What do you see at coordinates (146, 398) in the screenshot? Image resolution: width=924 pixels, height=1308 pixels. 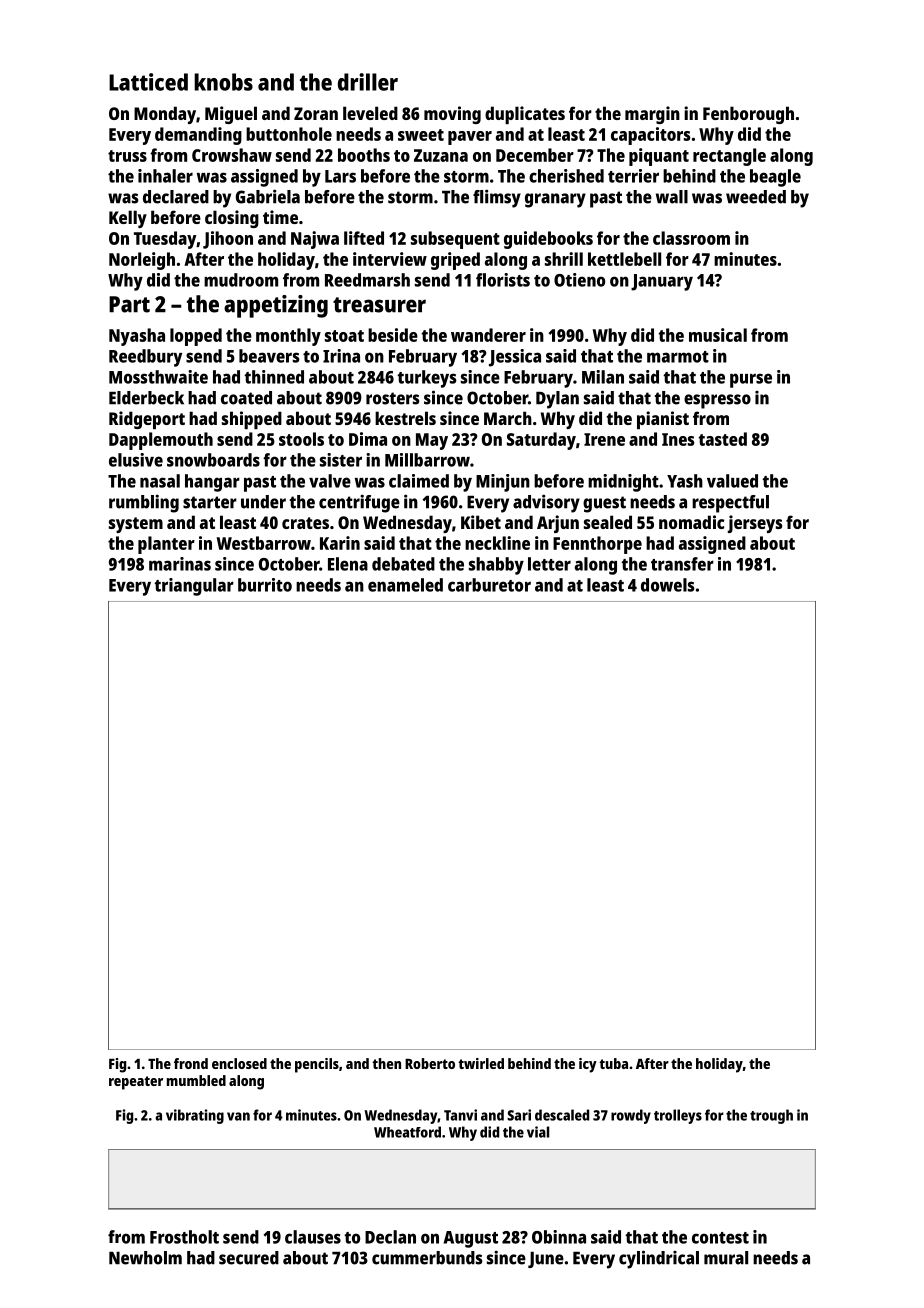 I see `Elderbeck` at bounding box center [146, 398].
